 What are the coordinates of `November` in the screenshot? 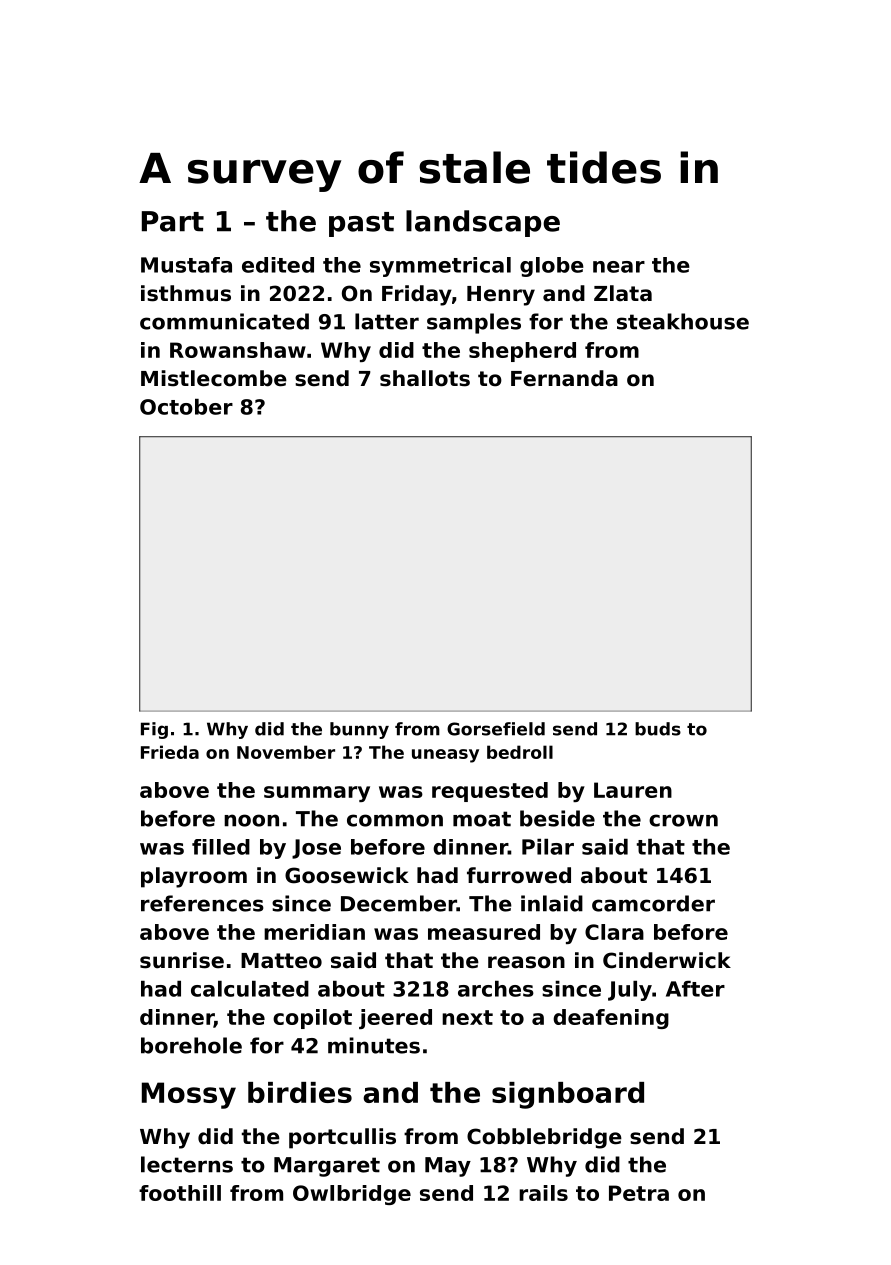 It's located at (286, 752).
